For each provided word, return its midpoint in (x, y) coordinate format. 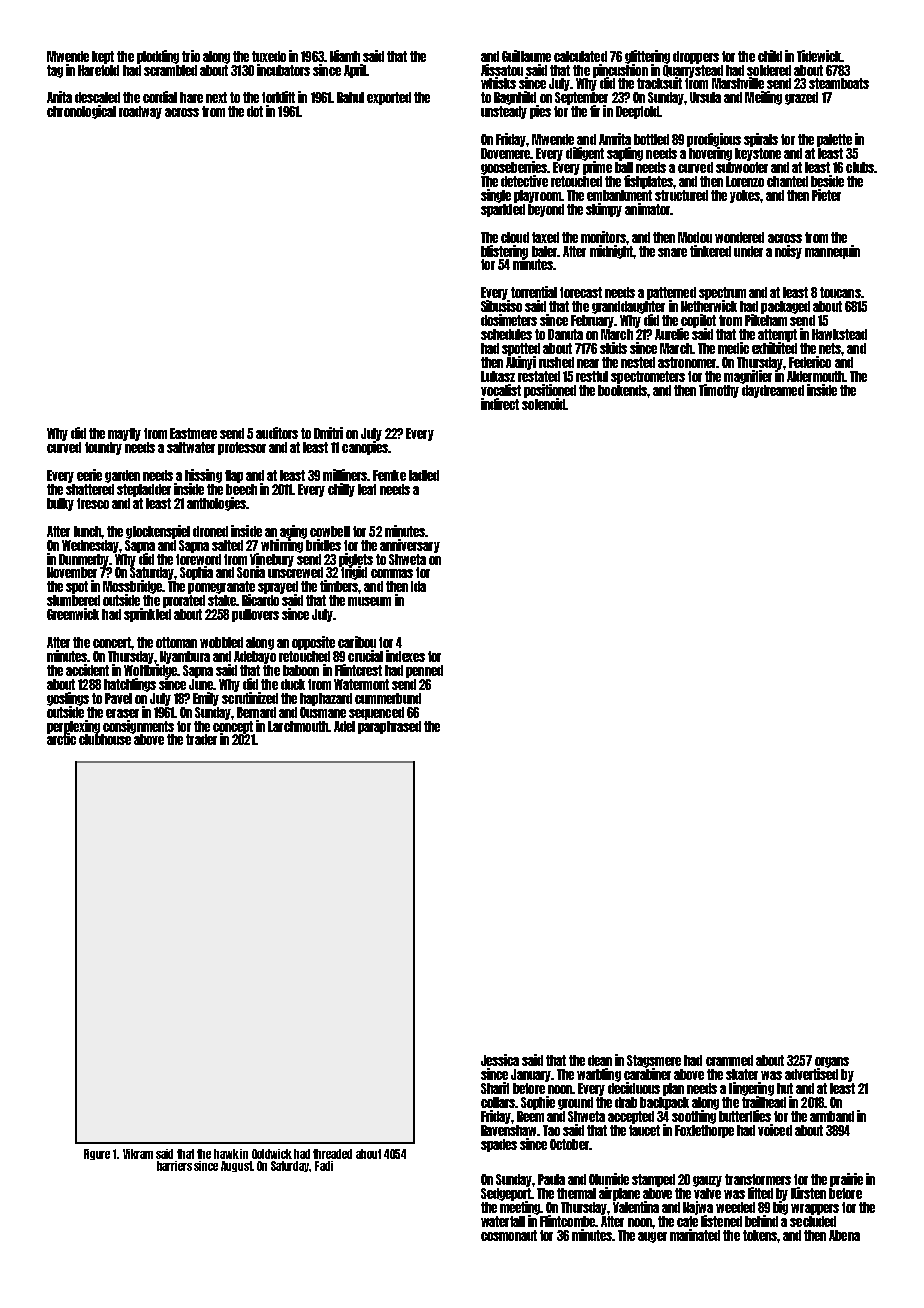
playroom (537, 196)
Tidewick (819, 56)
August (237, 1166)
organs (832, 1062)
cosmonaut (509, 1235)
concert (112, 642)
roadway (140, 112)
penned (424, 671)
